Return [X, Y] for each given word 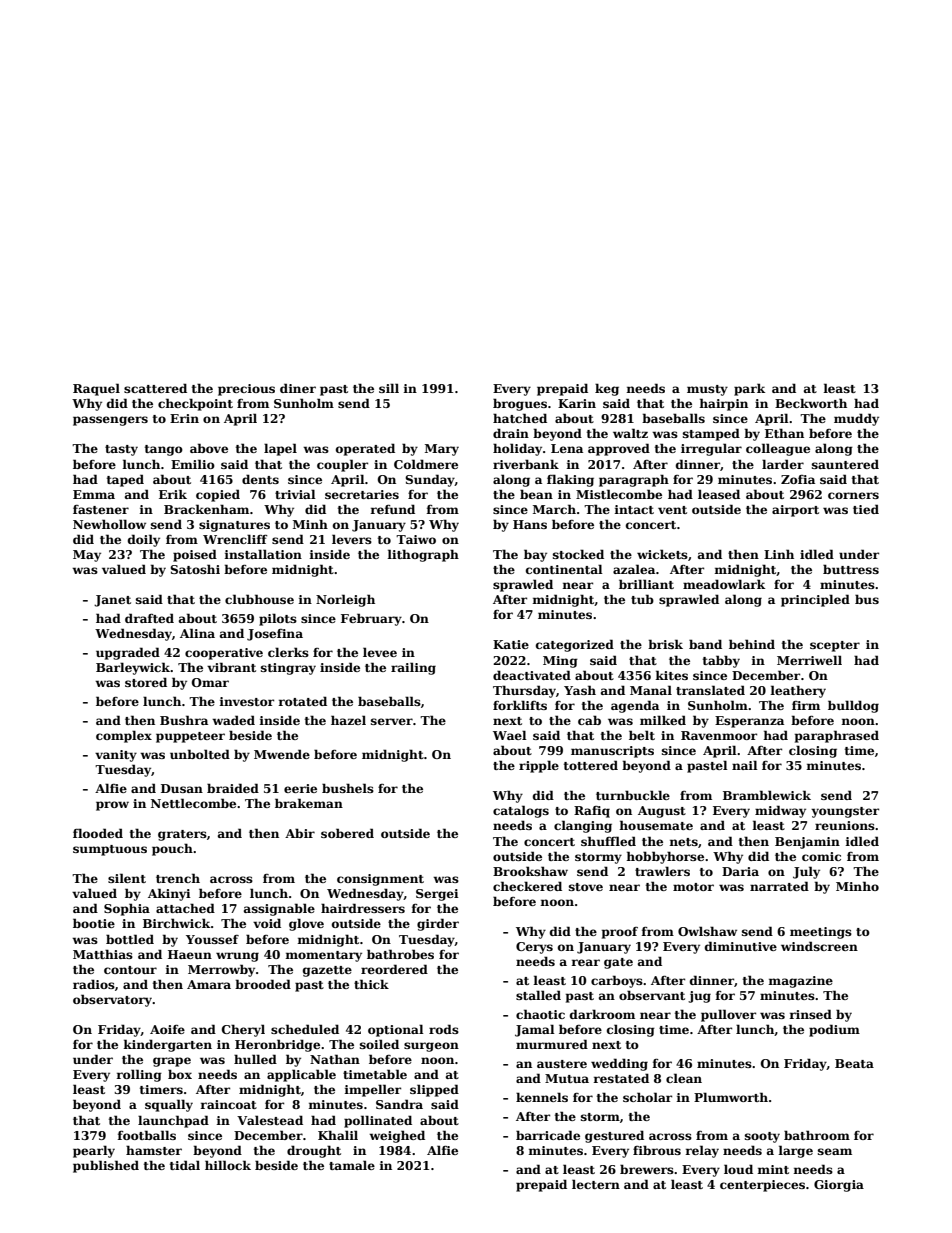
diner [298, 388]
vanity [116, 756]
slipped [434, 1090]
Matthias [103, 954]
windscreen [819, 946]
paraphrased [837, 736]
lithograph [423, 555]
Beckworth [811, 403]
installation [263, 554]
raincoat [228, 1104]
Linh [779, 554]
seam [835, 1151]
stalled [538, 995]
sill [389, 388]
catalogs [521, 811]
